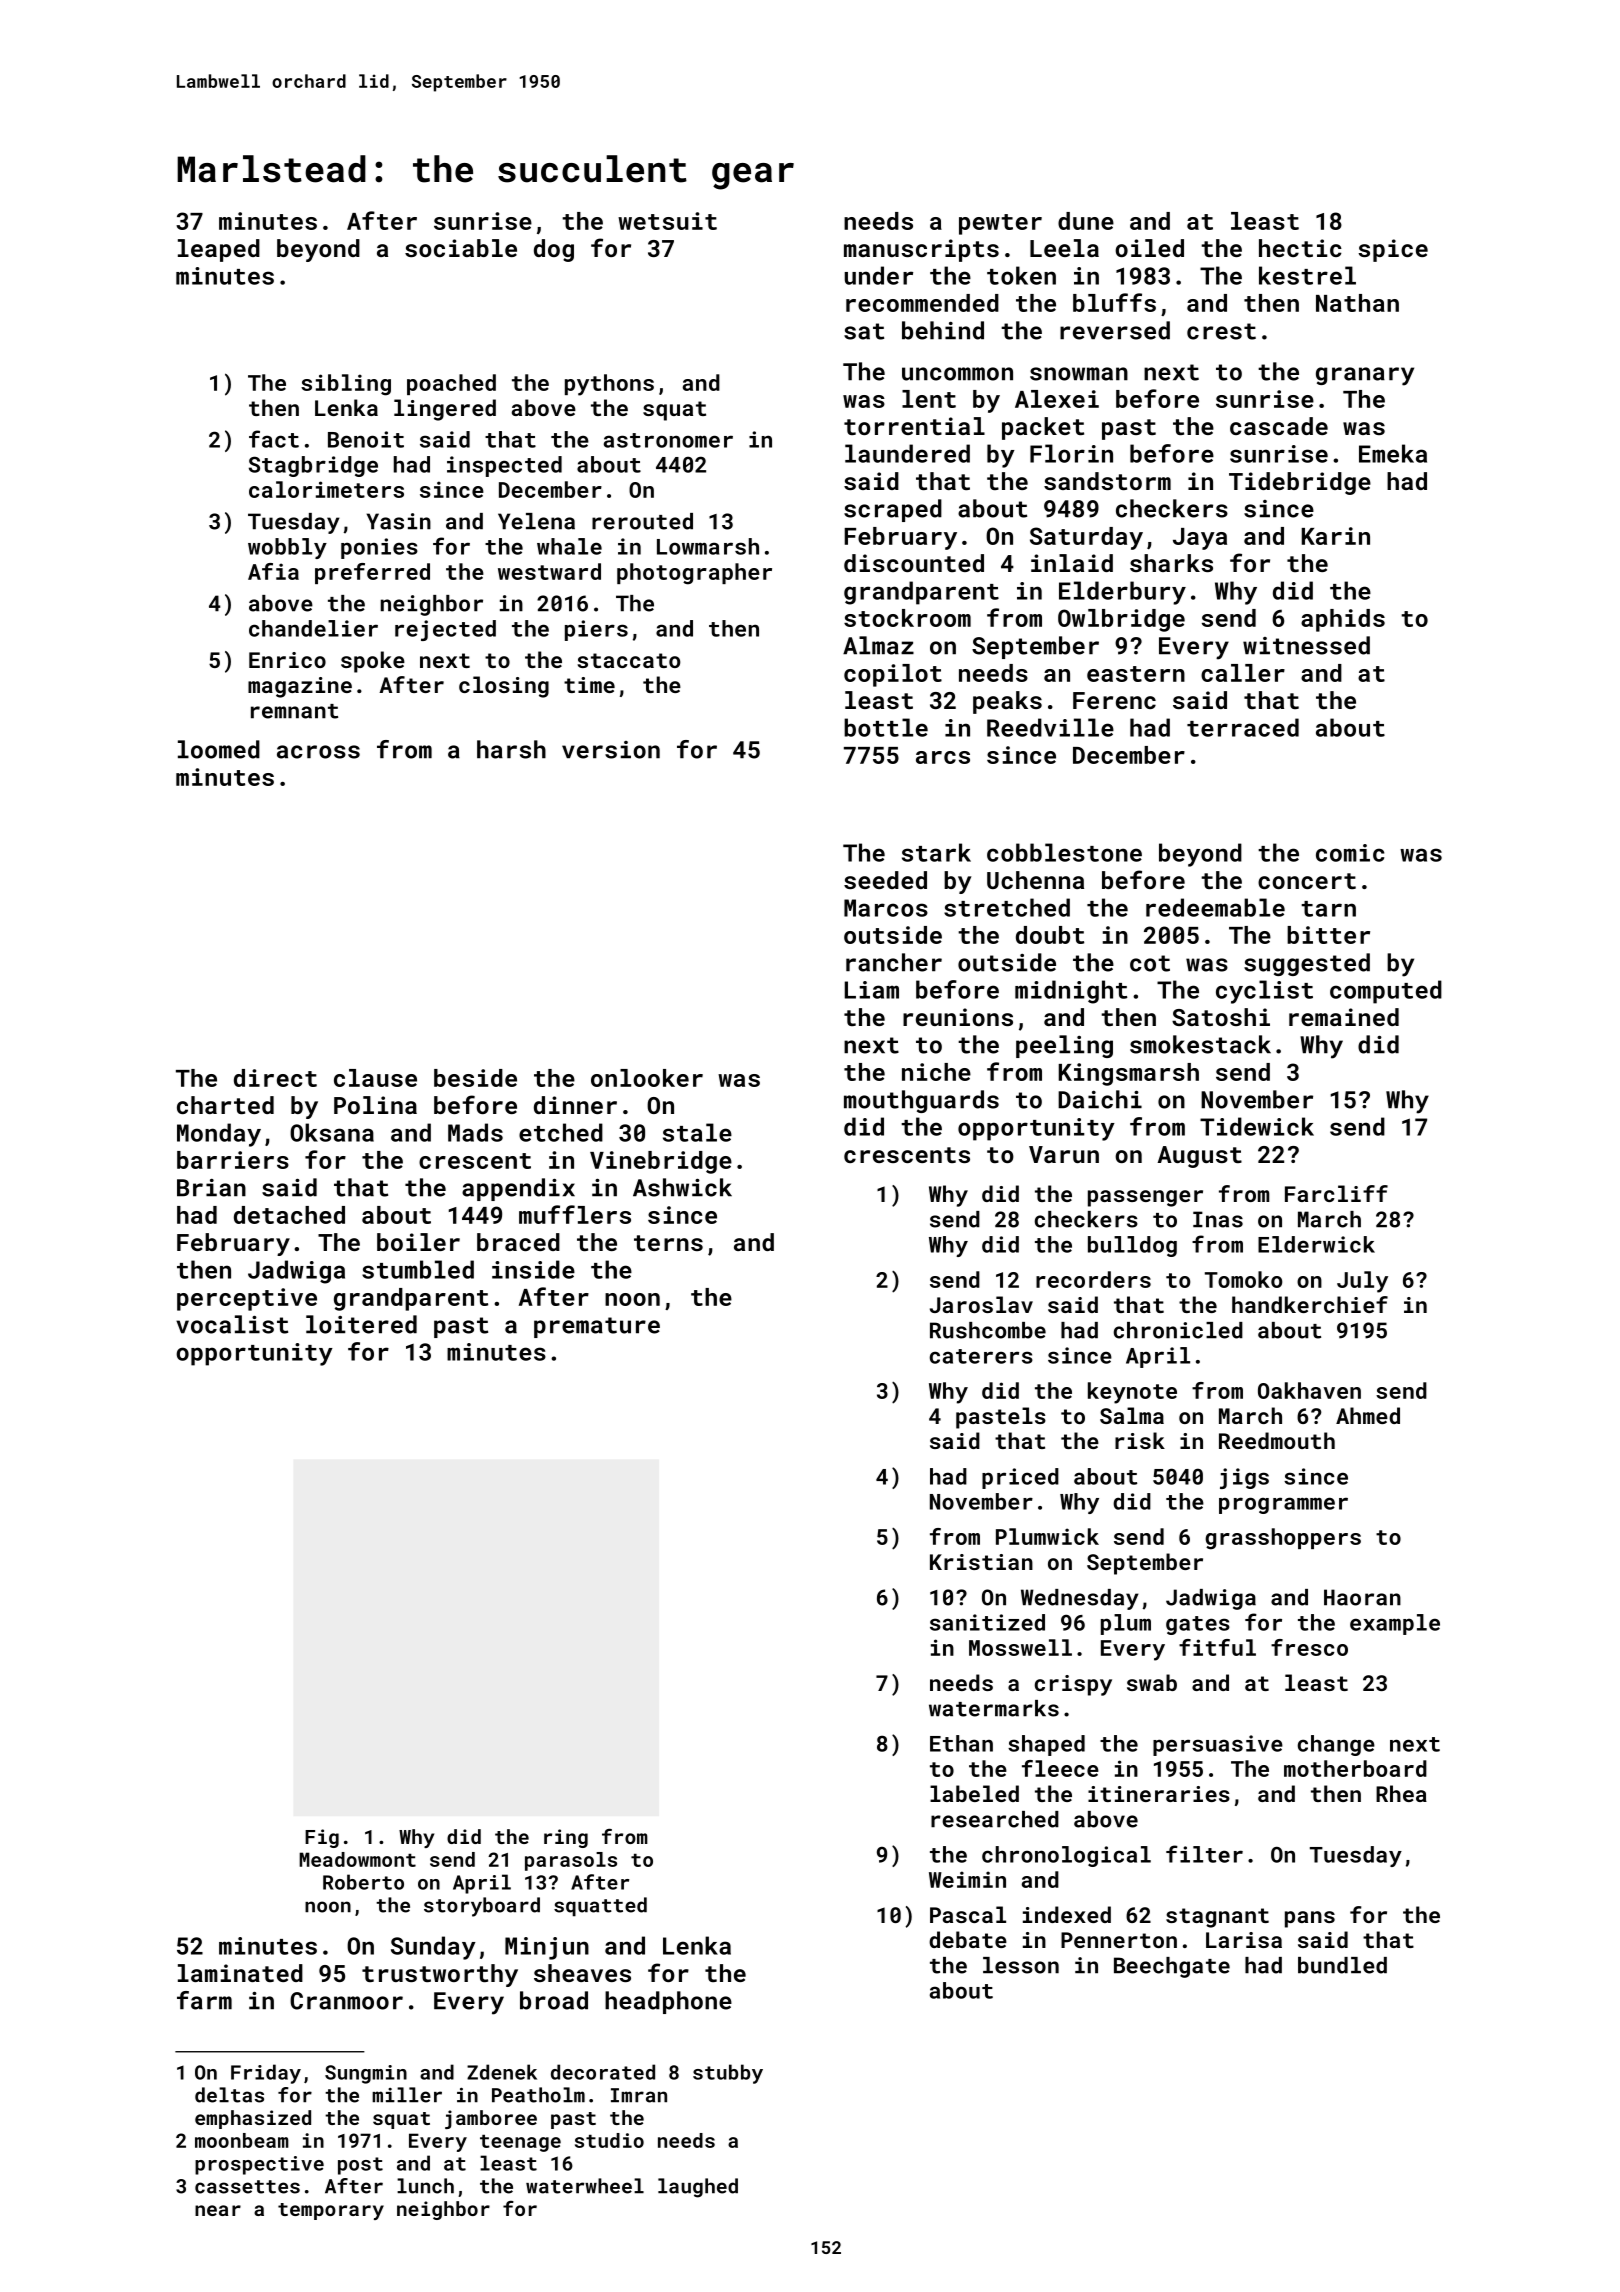 The width and height of the screenshot is (1620, 2292). What do you see at coordinates (219, 250) in the screenshot?
I see `leaped` at bounding box center [219, 250].
